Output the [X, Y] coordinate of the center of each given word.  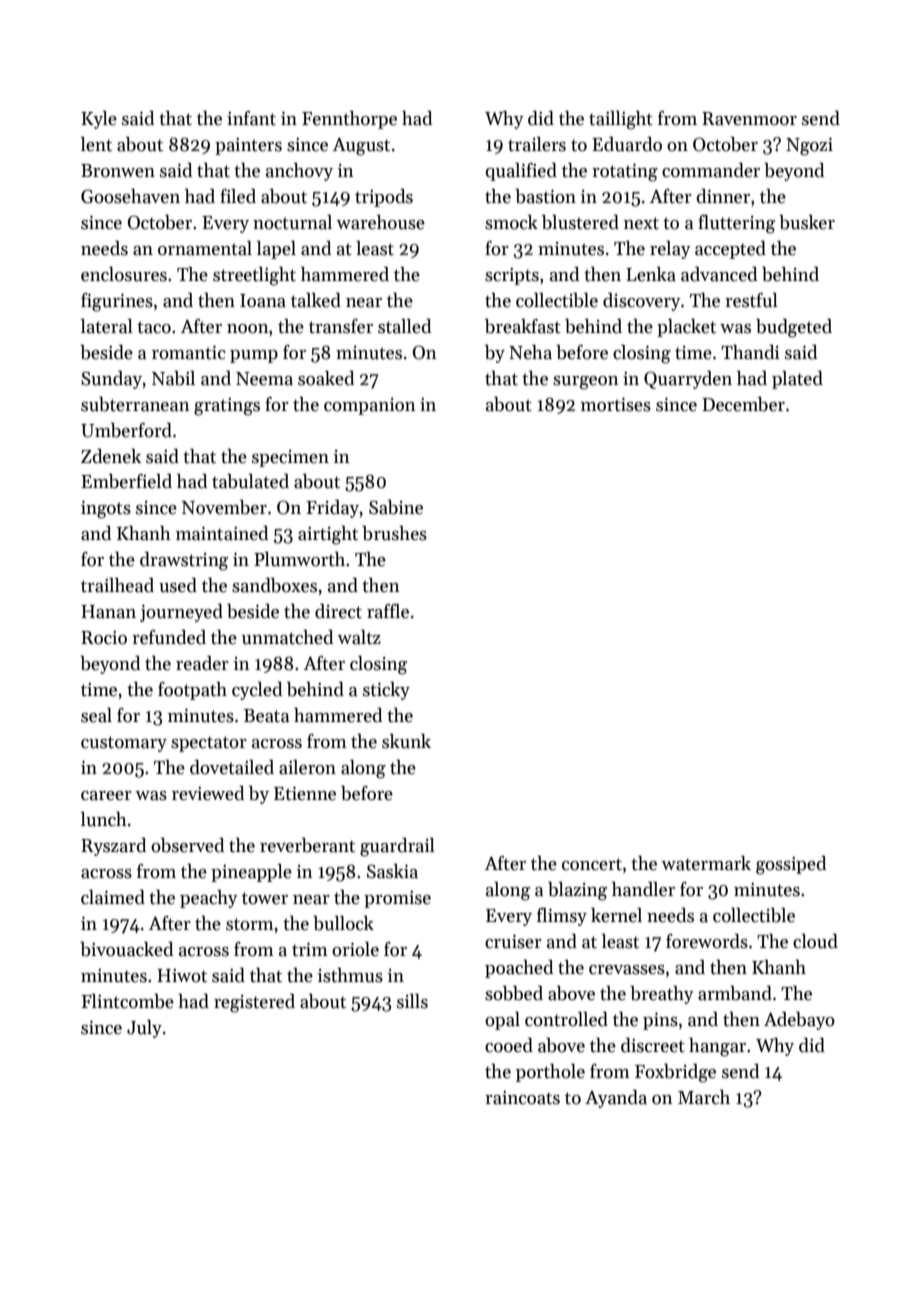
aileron [307, 767]
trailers [537, 144]
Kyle [99, 120]
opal [502, 1021]
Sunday [111, 380]
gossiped [791, 865]
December [743, 404]
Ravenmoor [749, 119]
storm [250, 924]
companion [370, 406]
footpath [192, 691]
